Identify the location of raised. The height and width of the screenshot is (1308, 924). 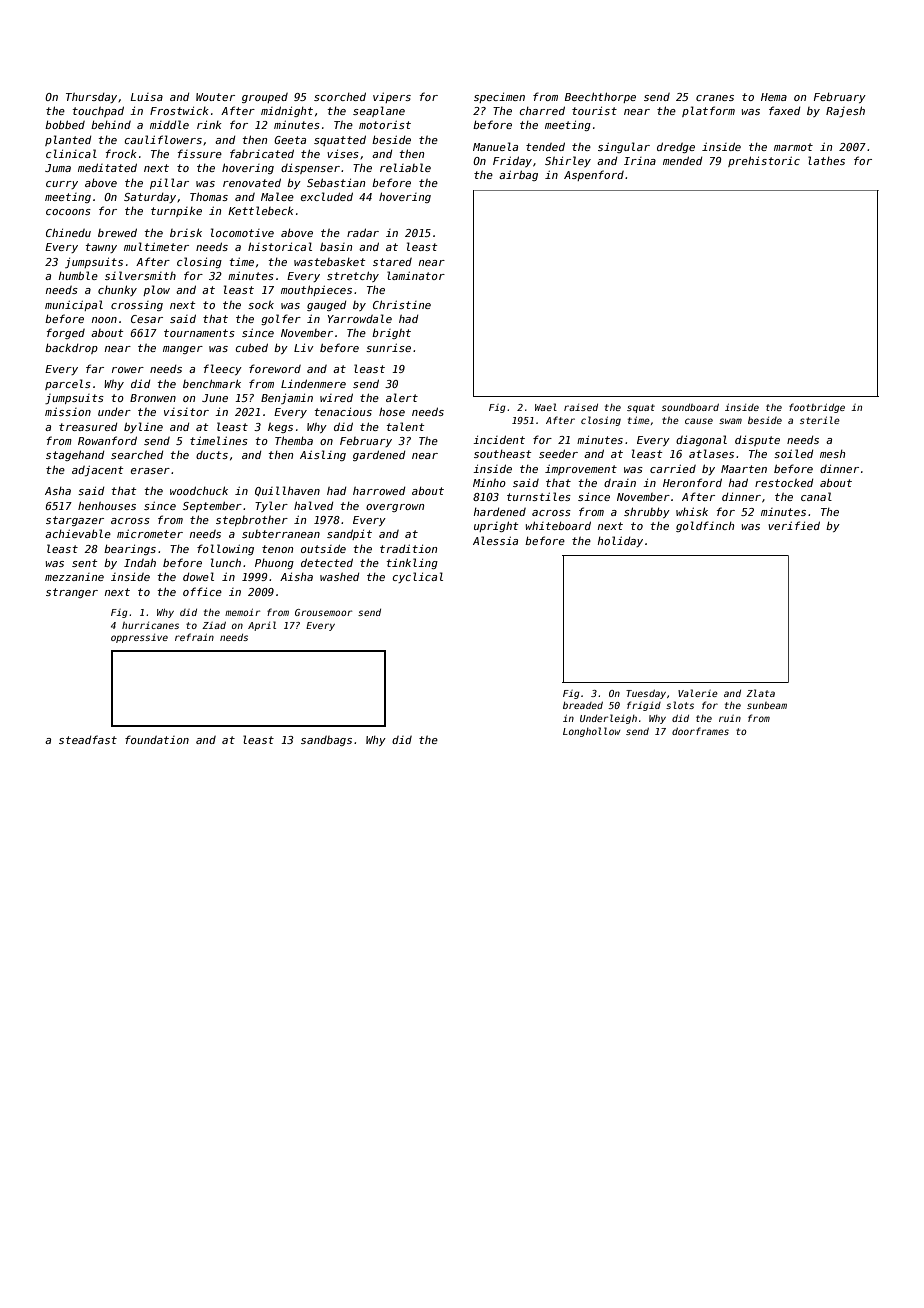
(581, 407).
